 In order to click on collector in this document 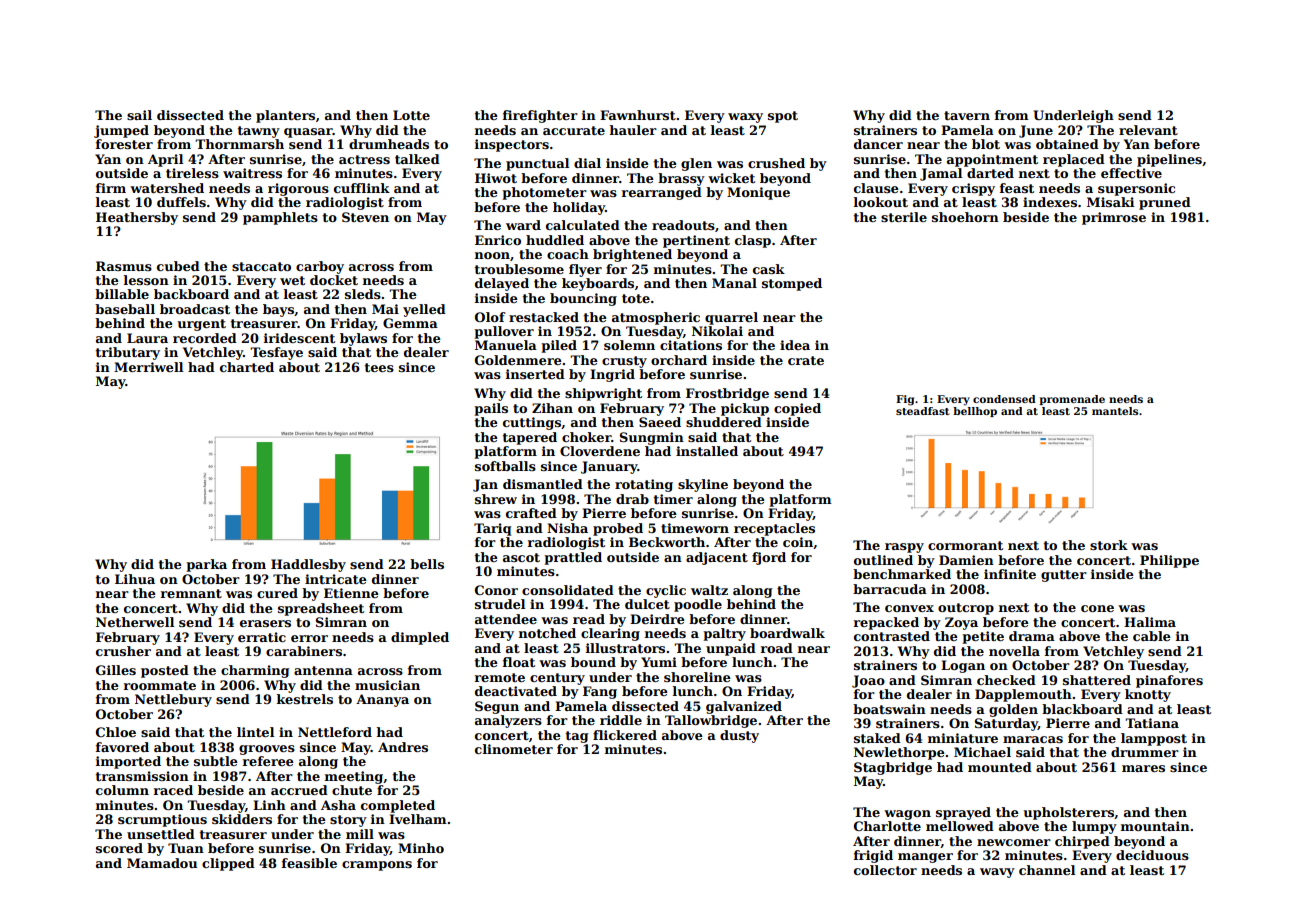, I will do `click(885, 870)`.
